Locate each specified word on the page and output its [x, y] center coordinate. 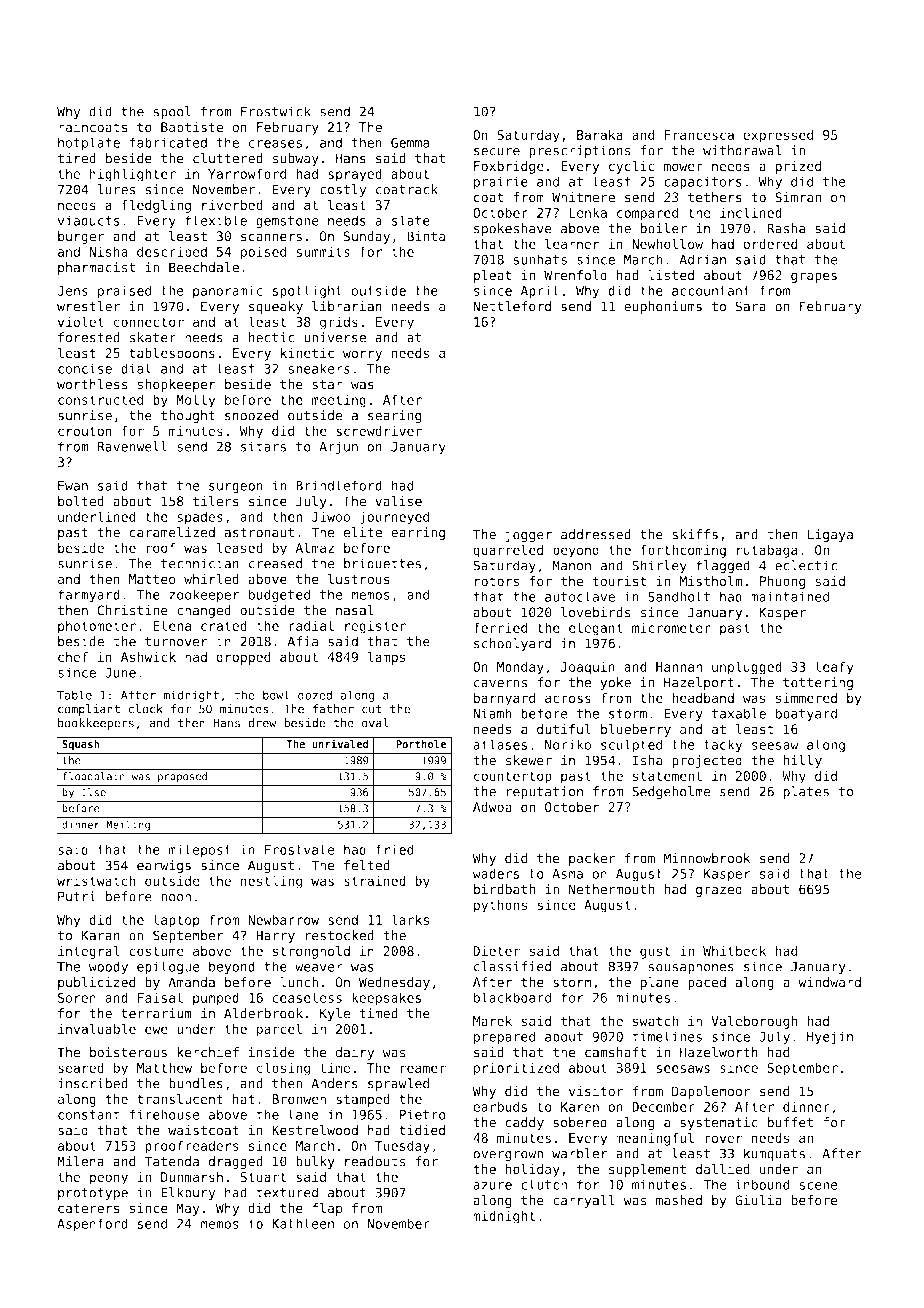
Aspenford [92, 1224]
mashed [679, 1200]
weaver [319, 968]
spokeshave [513, 229]
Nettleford [512, 306]
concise [85, 368]
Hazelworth [719, 1052]
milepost [200, 850]
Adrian [702, 259]
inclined [751, 212]
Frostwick [276, 111]
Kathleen [303, 1223]
